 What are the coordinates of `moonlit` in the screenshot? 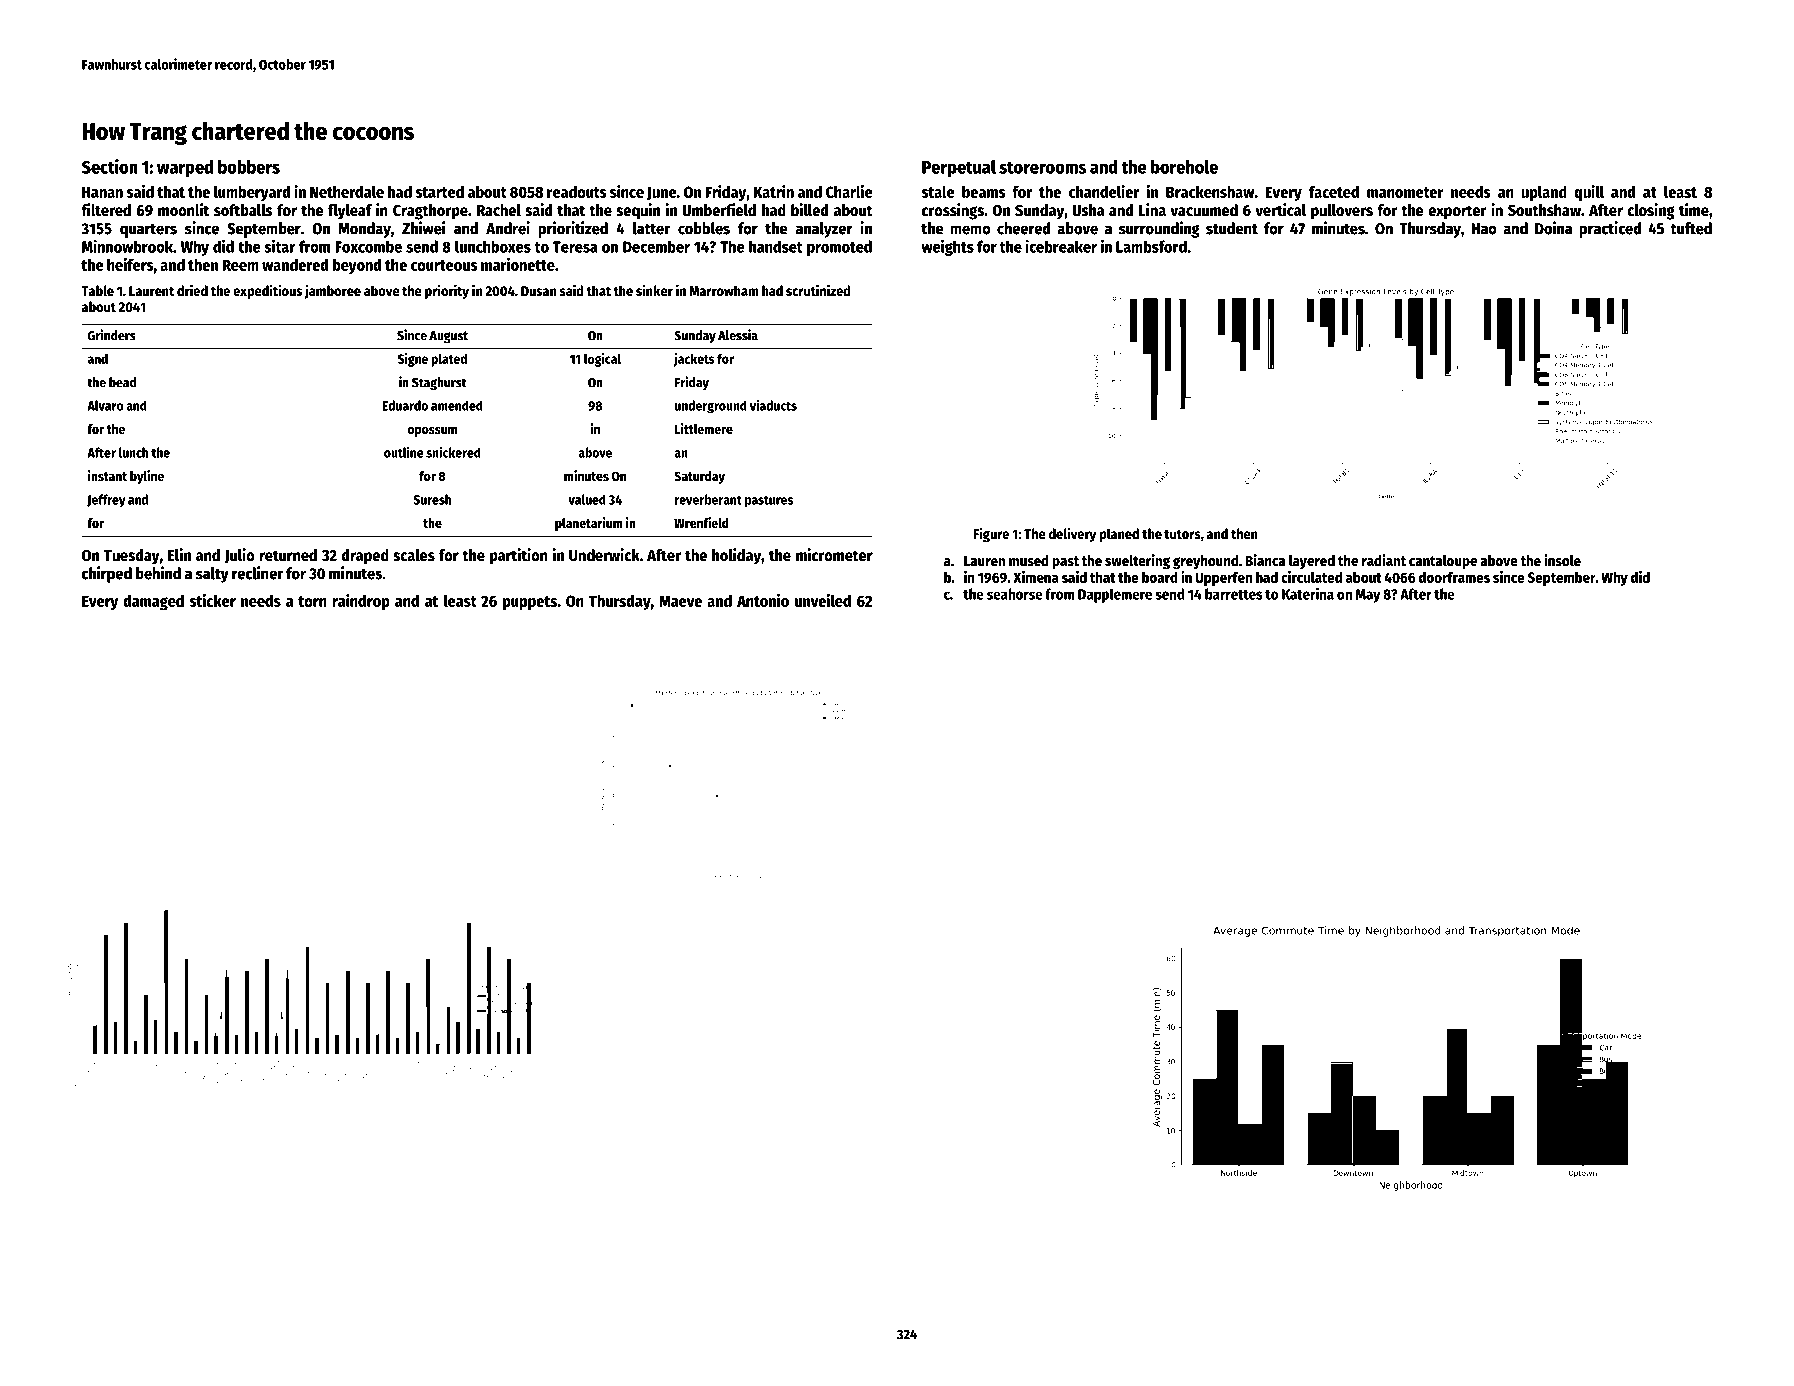 It's located at (183, 210).
